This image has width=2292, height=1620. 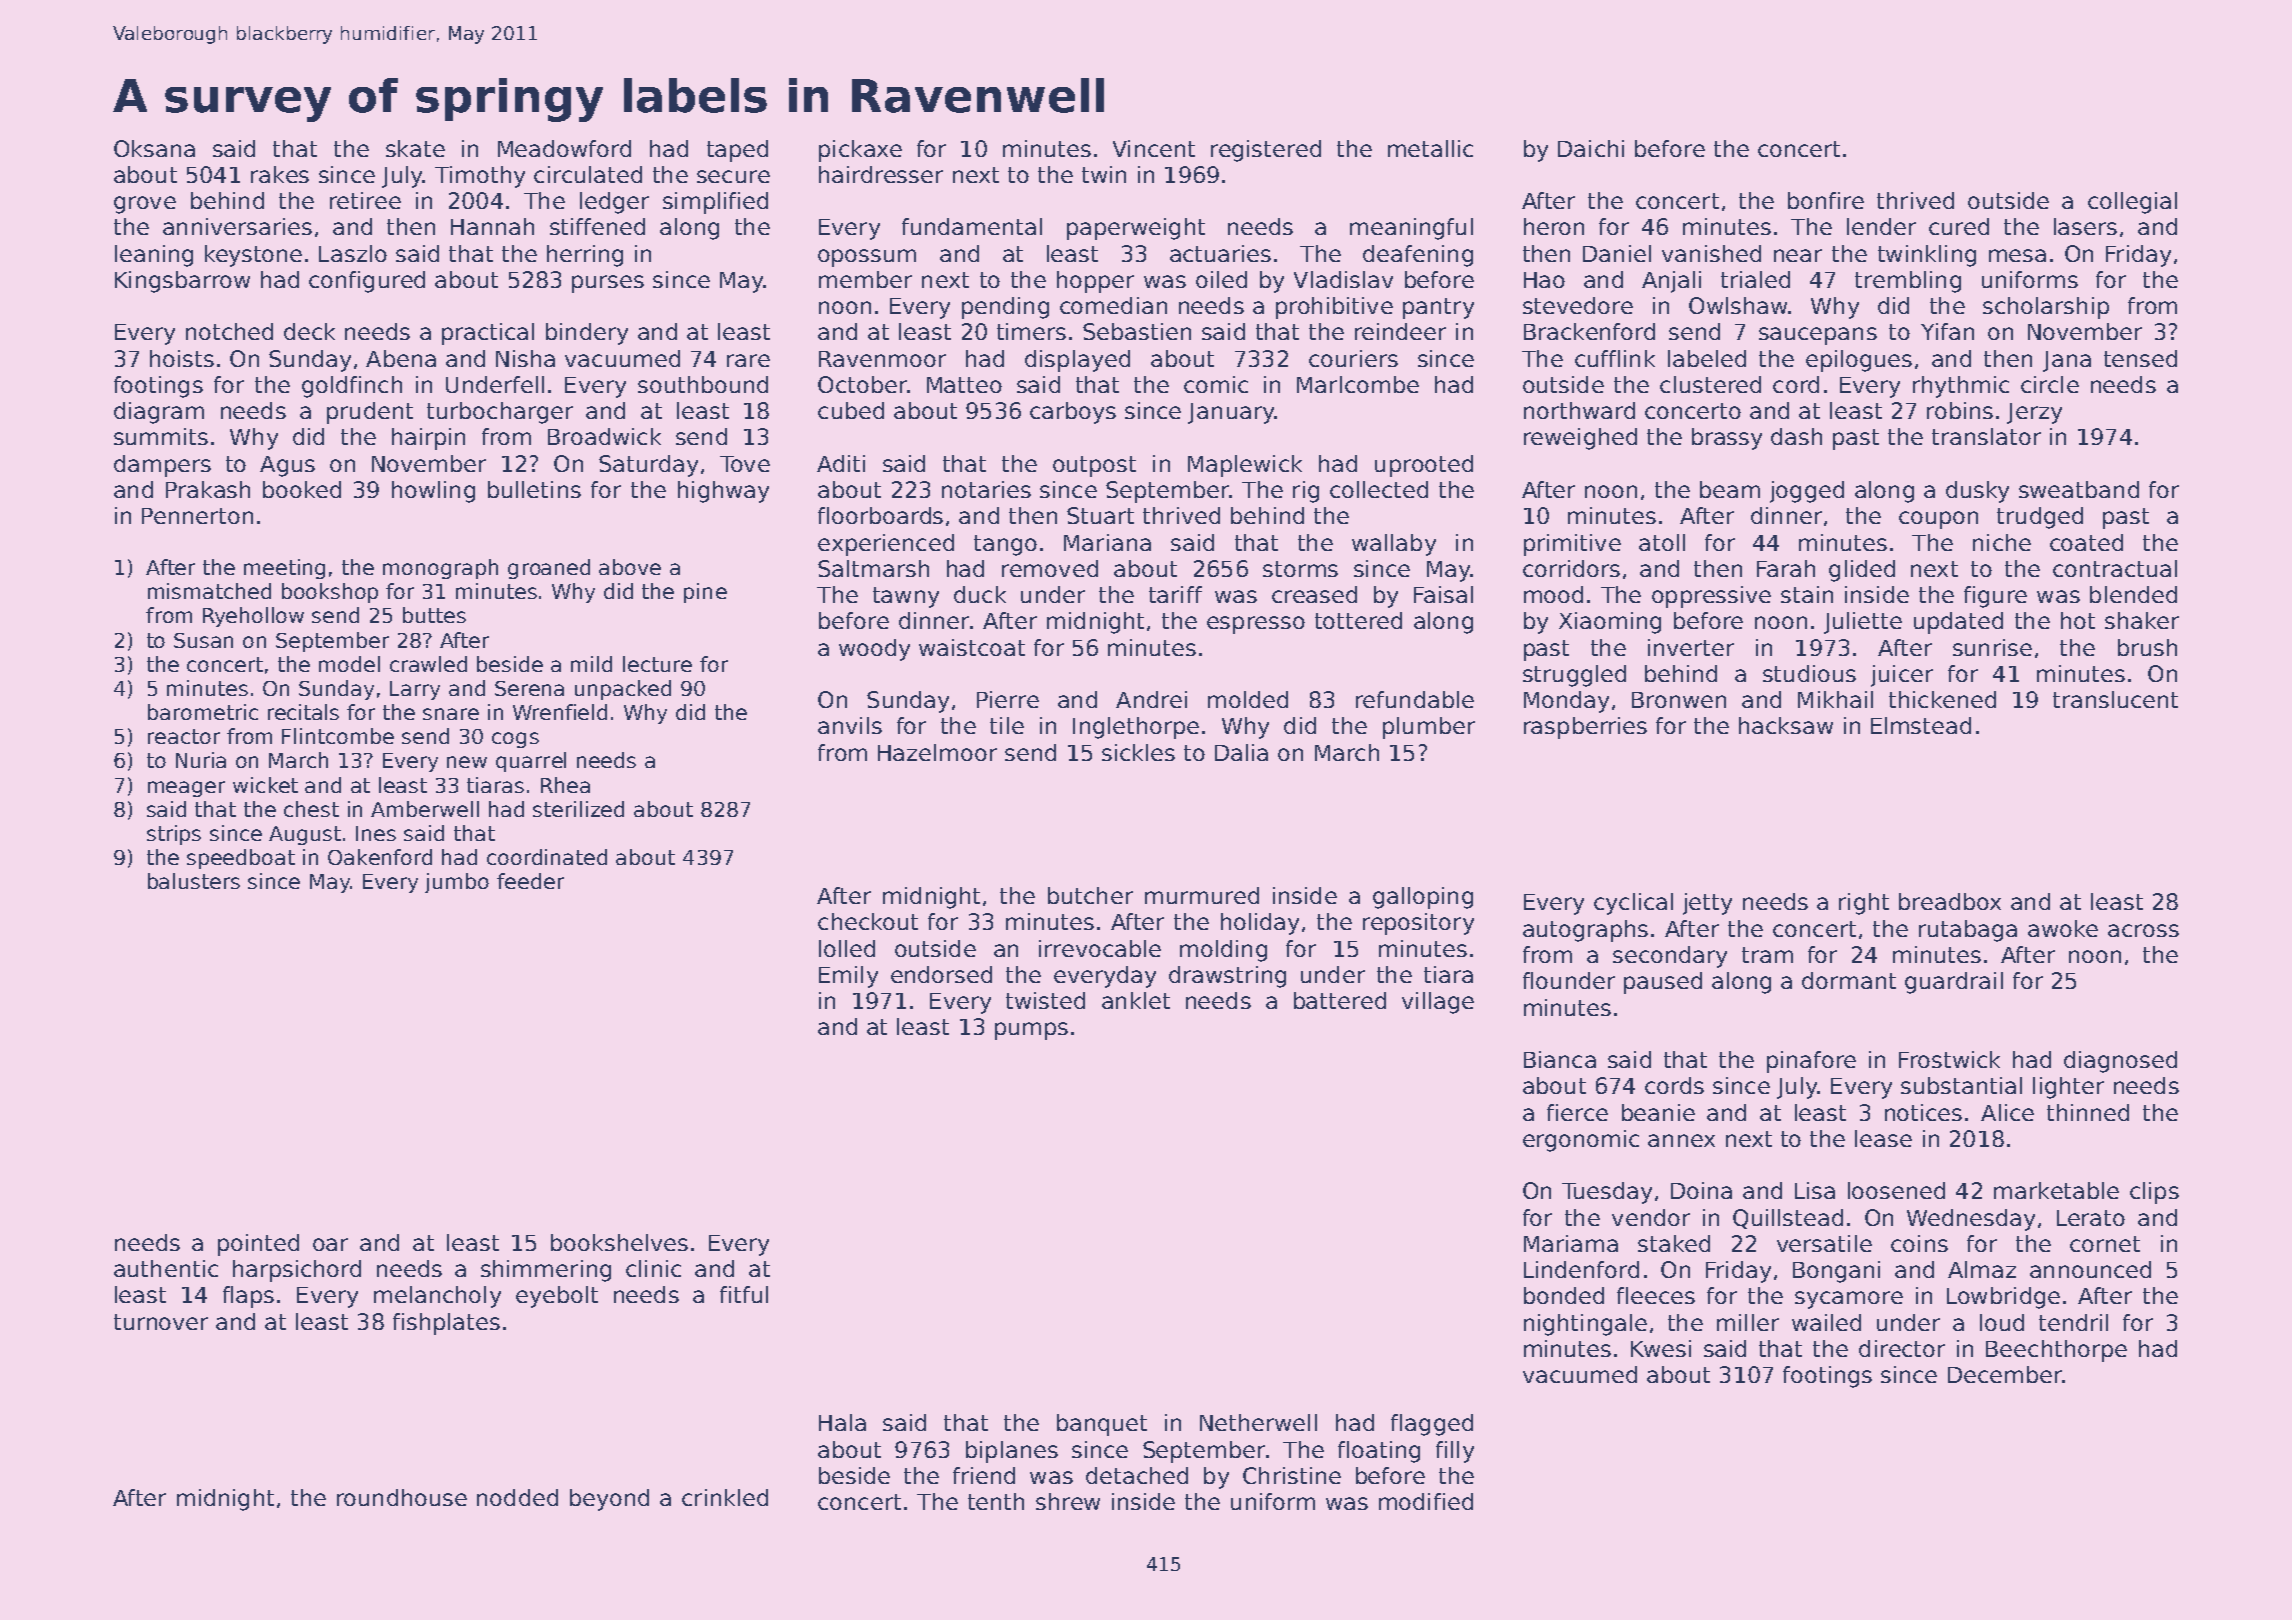 I want to click on thinned, so click(x=2088, y=1112).
